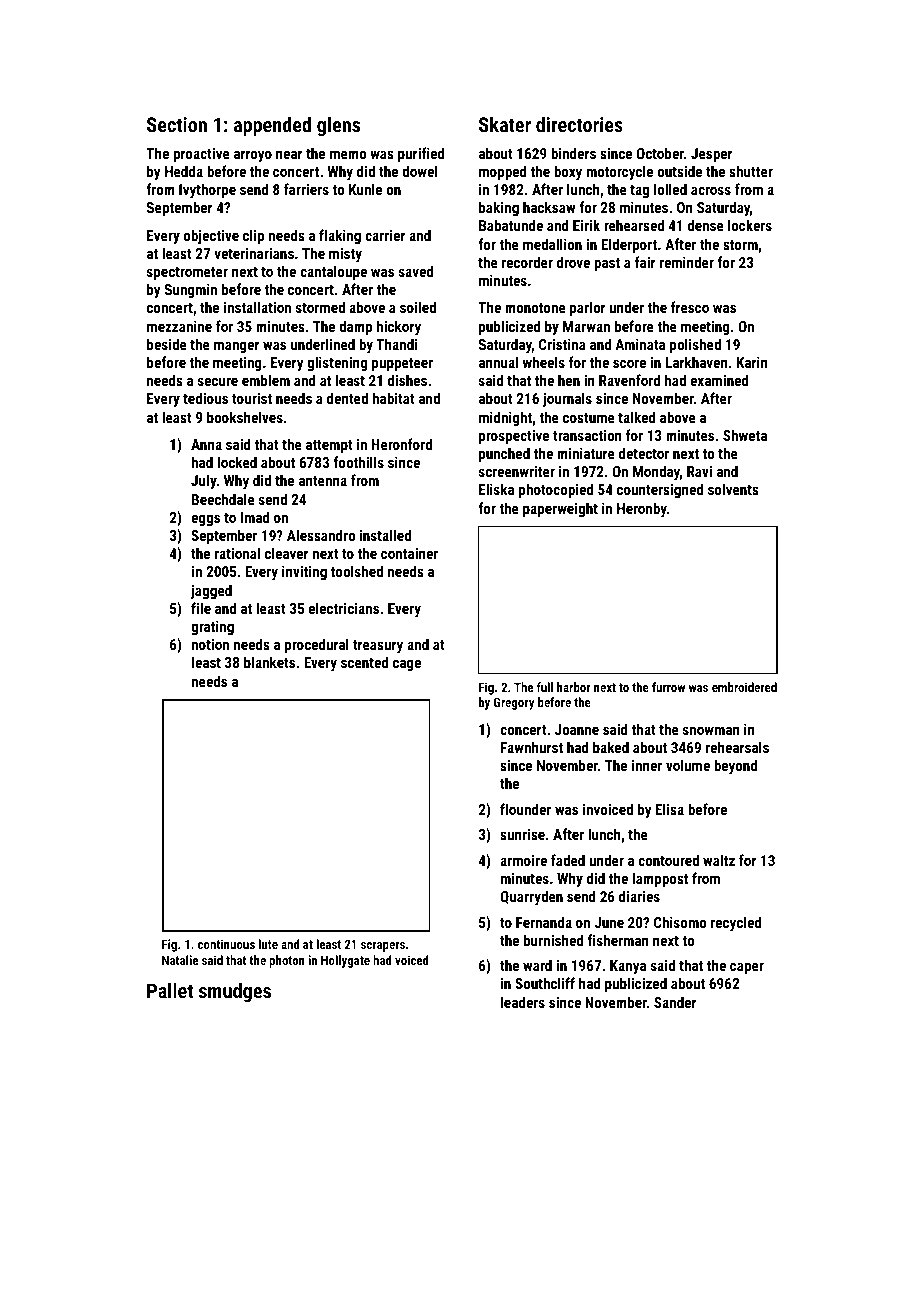 The height and width of the image is (1314, 924). I want to click on furrow, so click(668, 687).
